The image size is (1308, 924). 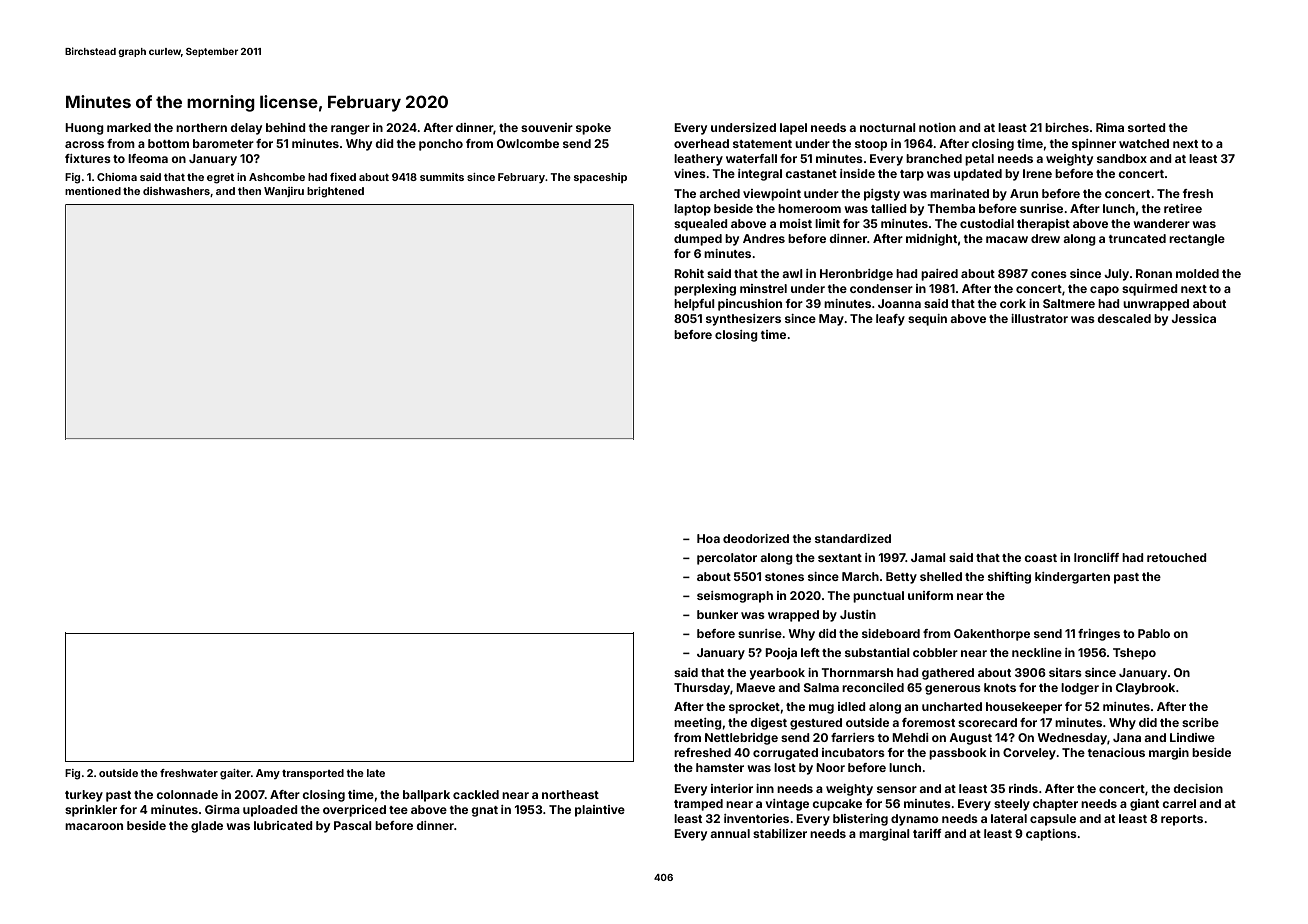 What do you see at coordinates (1040, 558) in the page?
I see `coast` at bounding box center [1040, 558].
